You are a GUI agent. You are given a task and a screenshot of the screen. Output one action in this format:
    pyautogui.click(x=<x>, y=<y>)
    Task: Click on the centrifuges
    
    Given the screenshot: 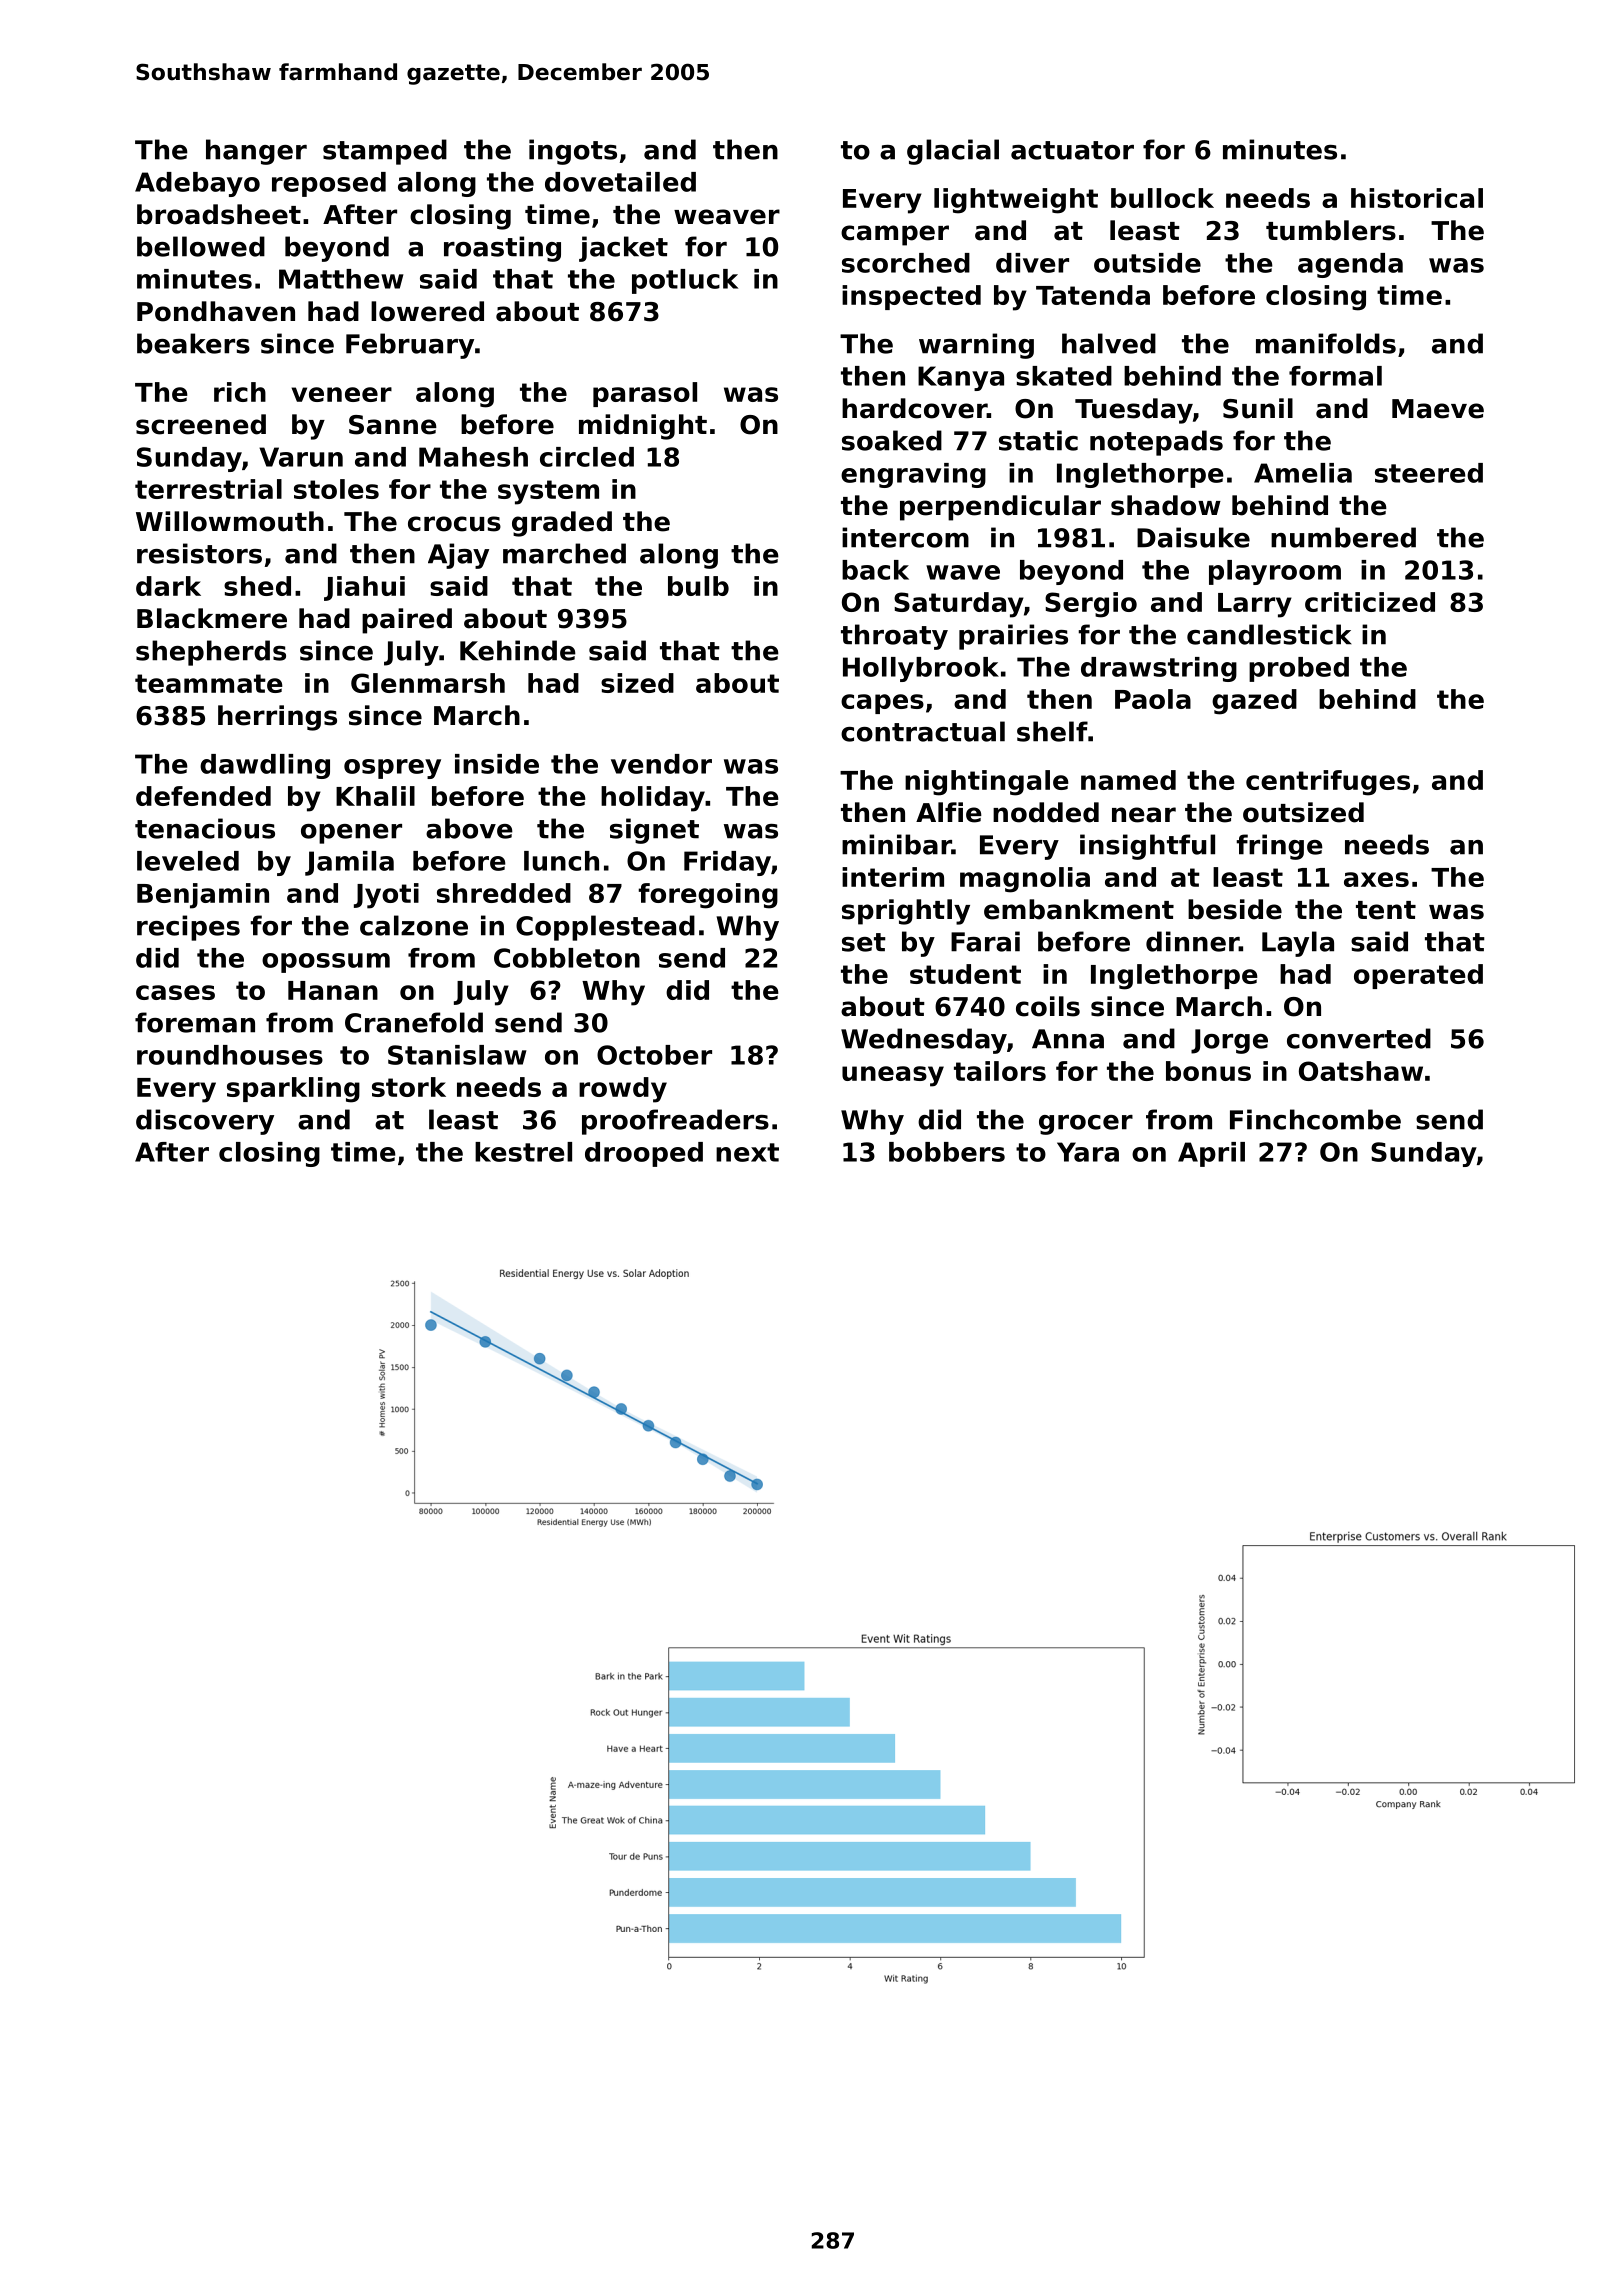 What is the action you would take?
    pyautogui.click(x=1328, y=783)
